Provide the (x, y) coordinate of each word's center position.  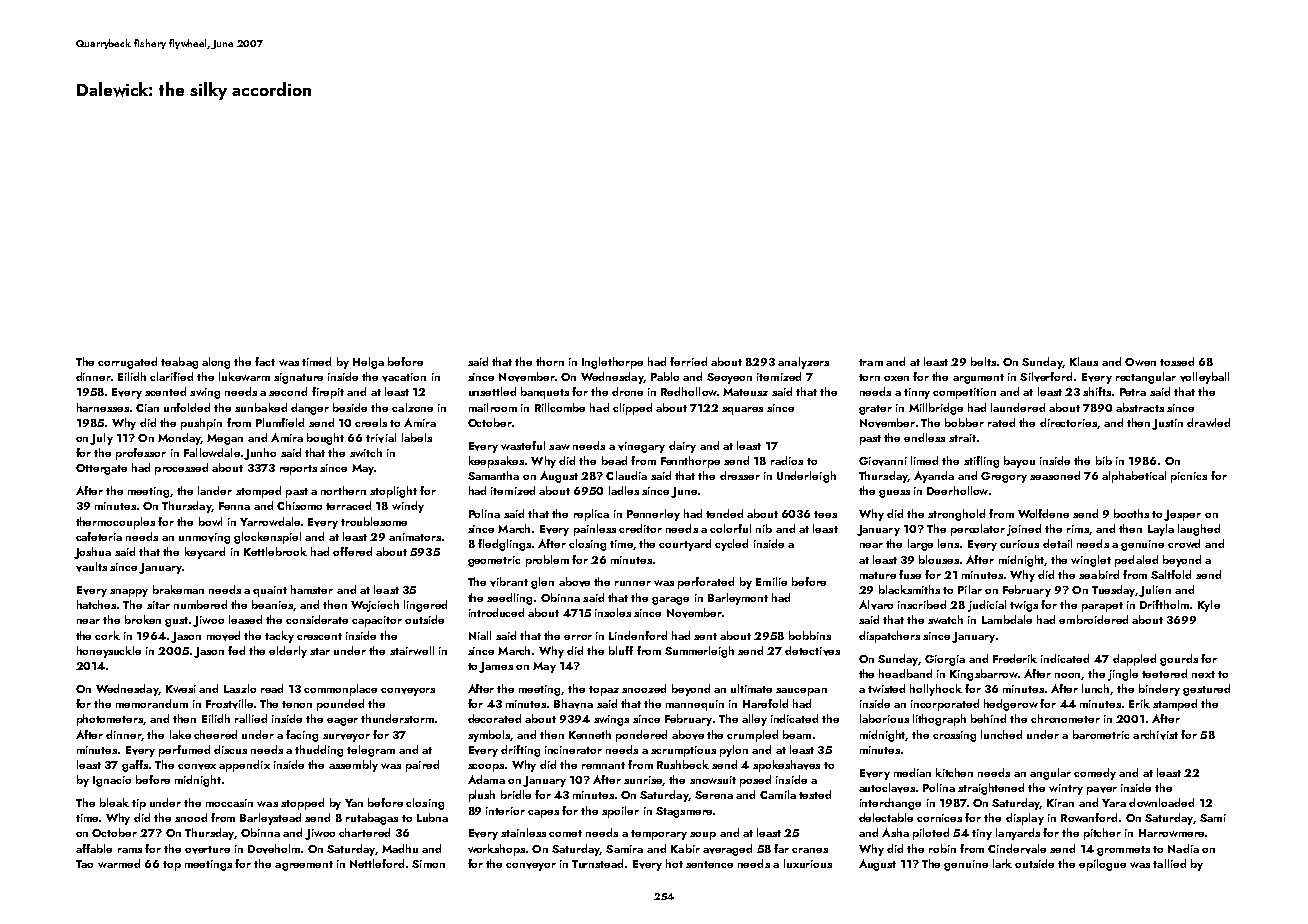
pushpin (201, 424)
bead (614, 460)
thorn (550, 361)
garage (670, 601)
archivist (1155, 735)
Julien (1155, 591)
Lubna (432, 817)
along (216, 363)
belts (983, 361)
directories (1068, 422)
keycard (205, 553)
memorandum (152, 703)
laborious (884, 718)
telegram (371, 751)
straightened (991, 789)
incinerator (573, 750)
